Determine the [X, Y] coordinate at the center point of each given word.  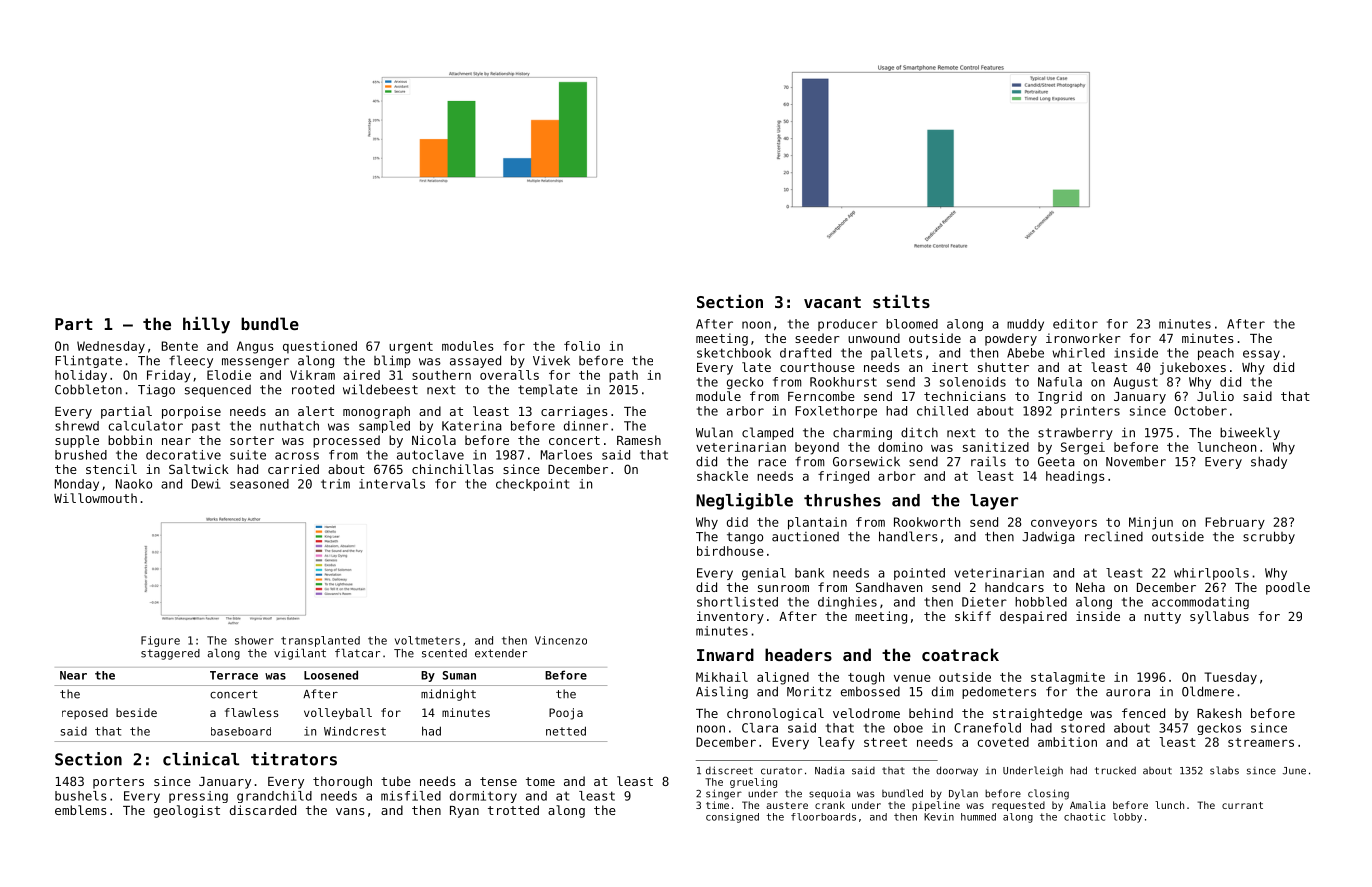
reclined [1114, 536]
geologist [187, 811]
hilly [206, 325]
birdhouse [730, 551]
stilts [901, 301]
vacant [832, 302]
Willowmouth [95, 498]
